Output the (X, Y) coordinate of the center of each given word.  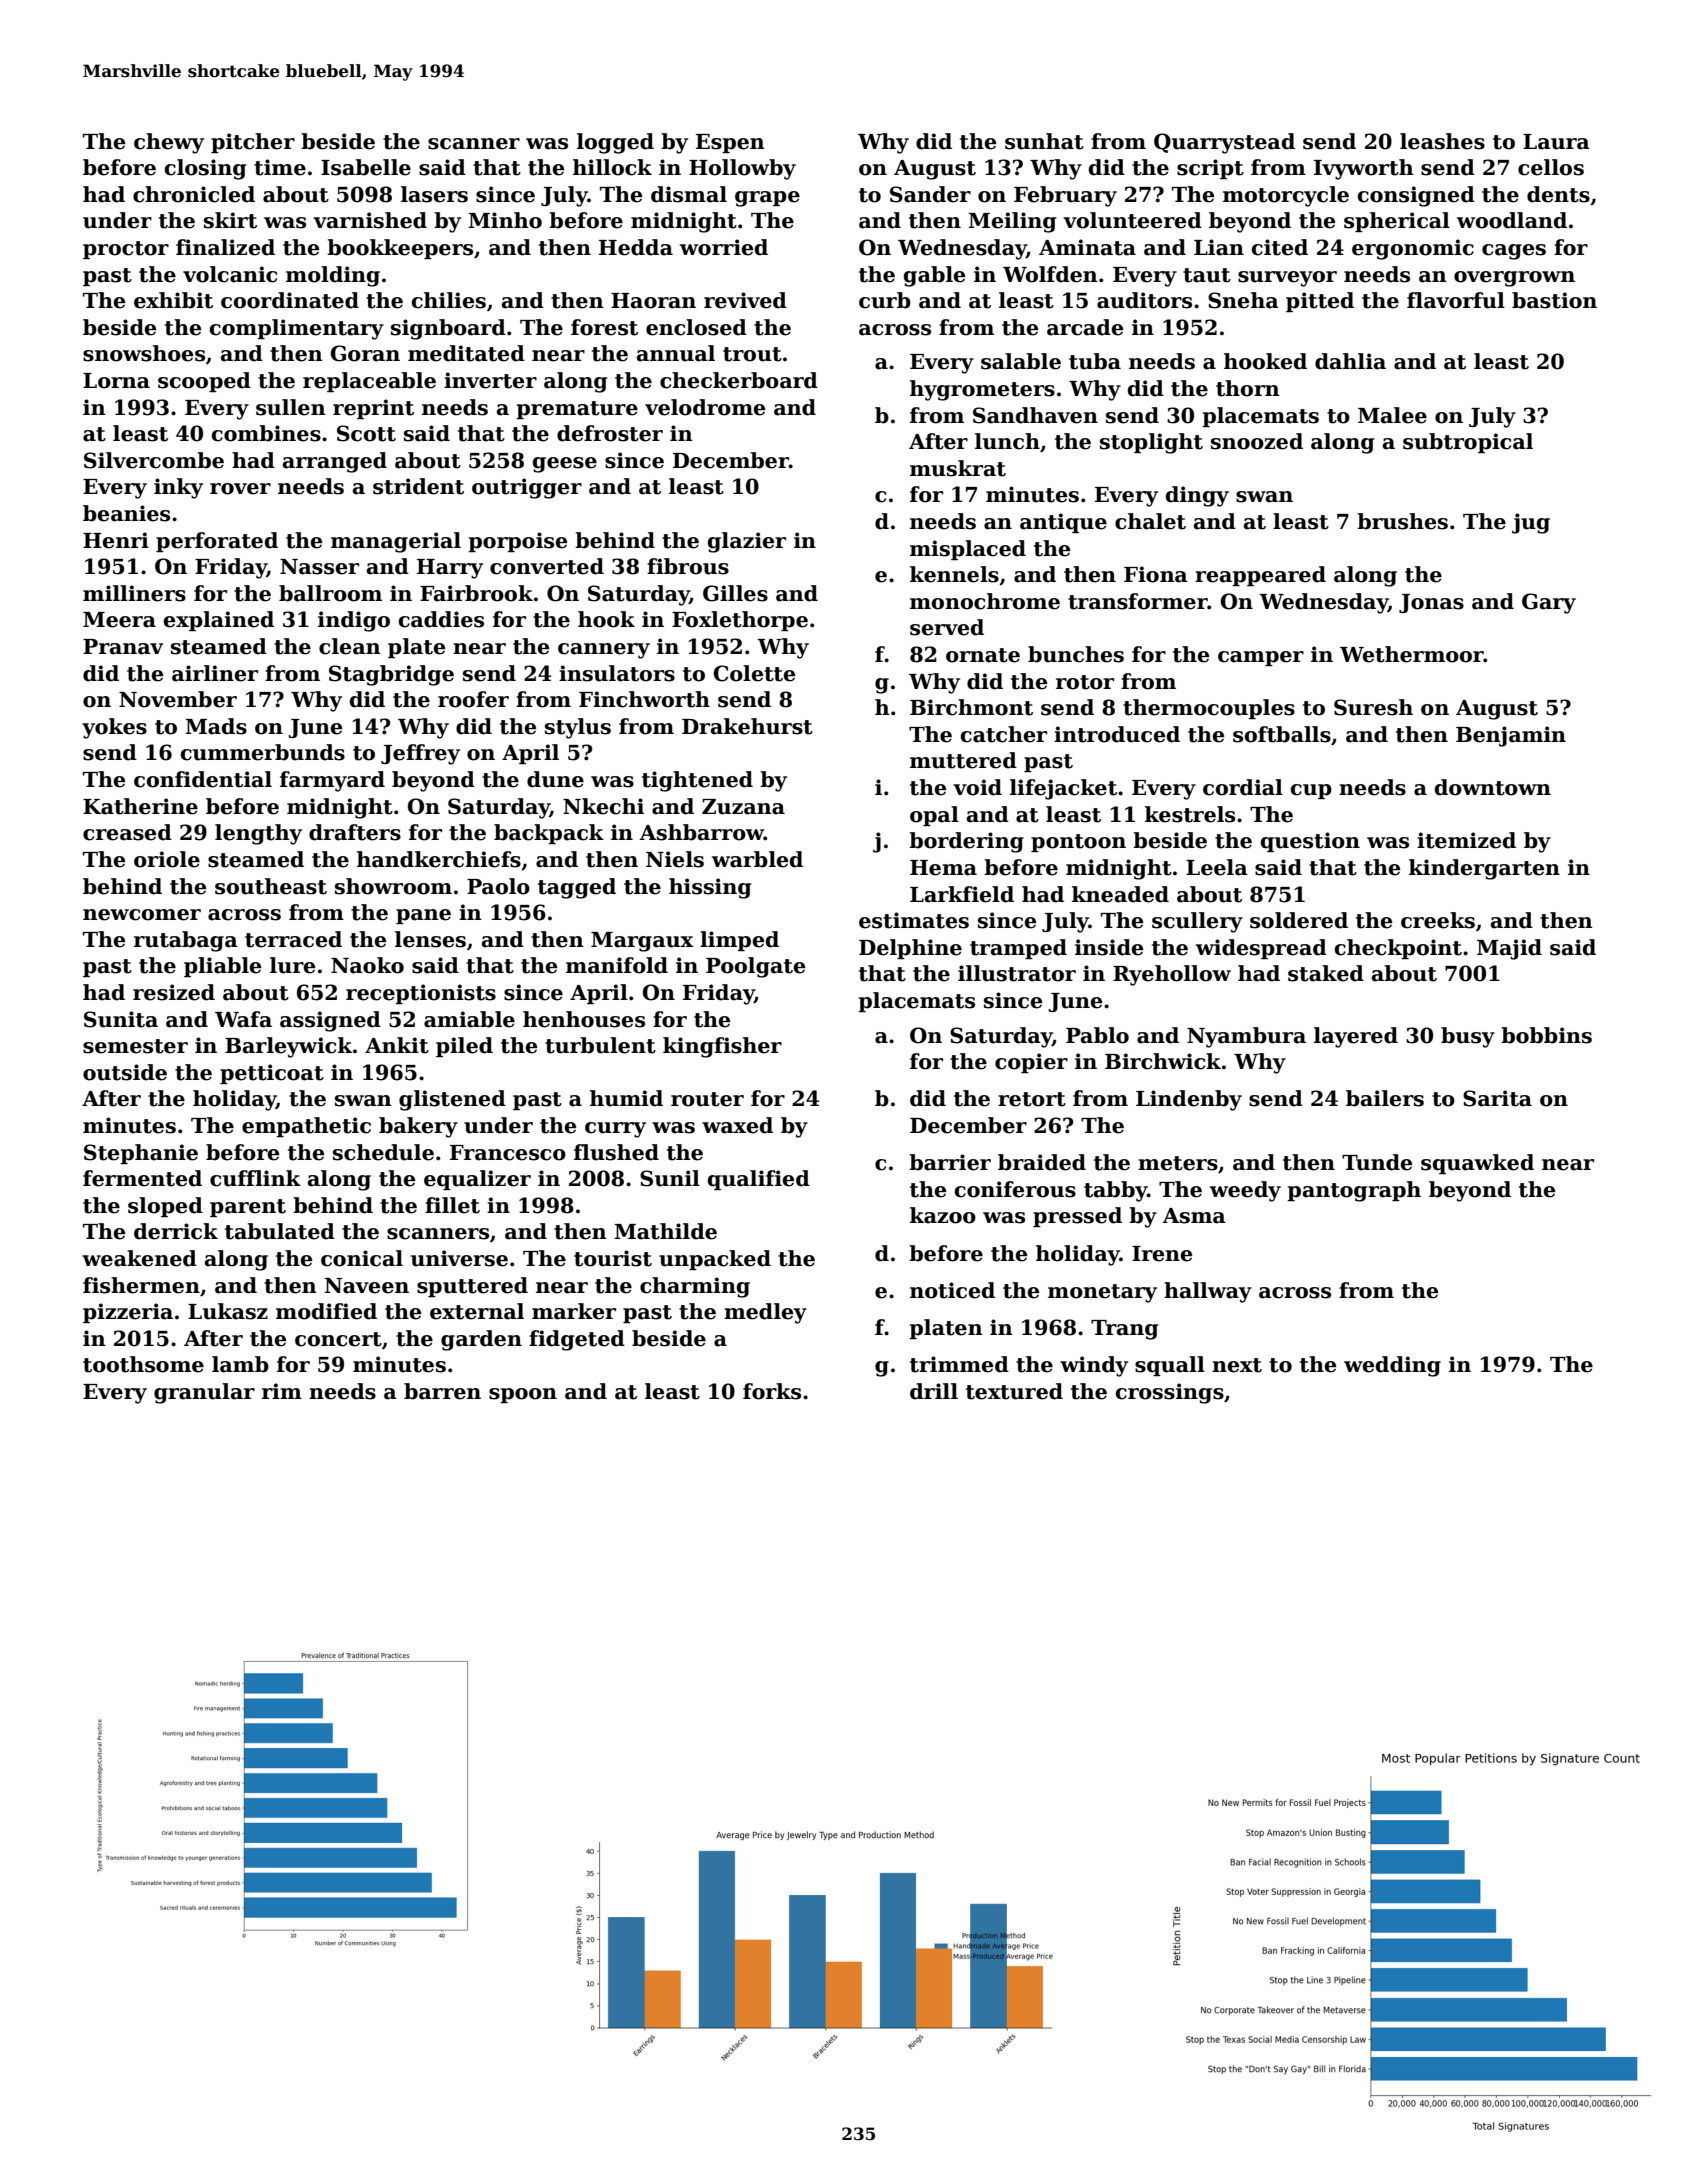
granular (204, 1393)
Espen (730, 143)
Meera (119, 620)
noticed (952, 1290)
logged (615, 143)
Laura (1556, 142)
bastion (1554, 300)
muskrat (958, 468)
